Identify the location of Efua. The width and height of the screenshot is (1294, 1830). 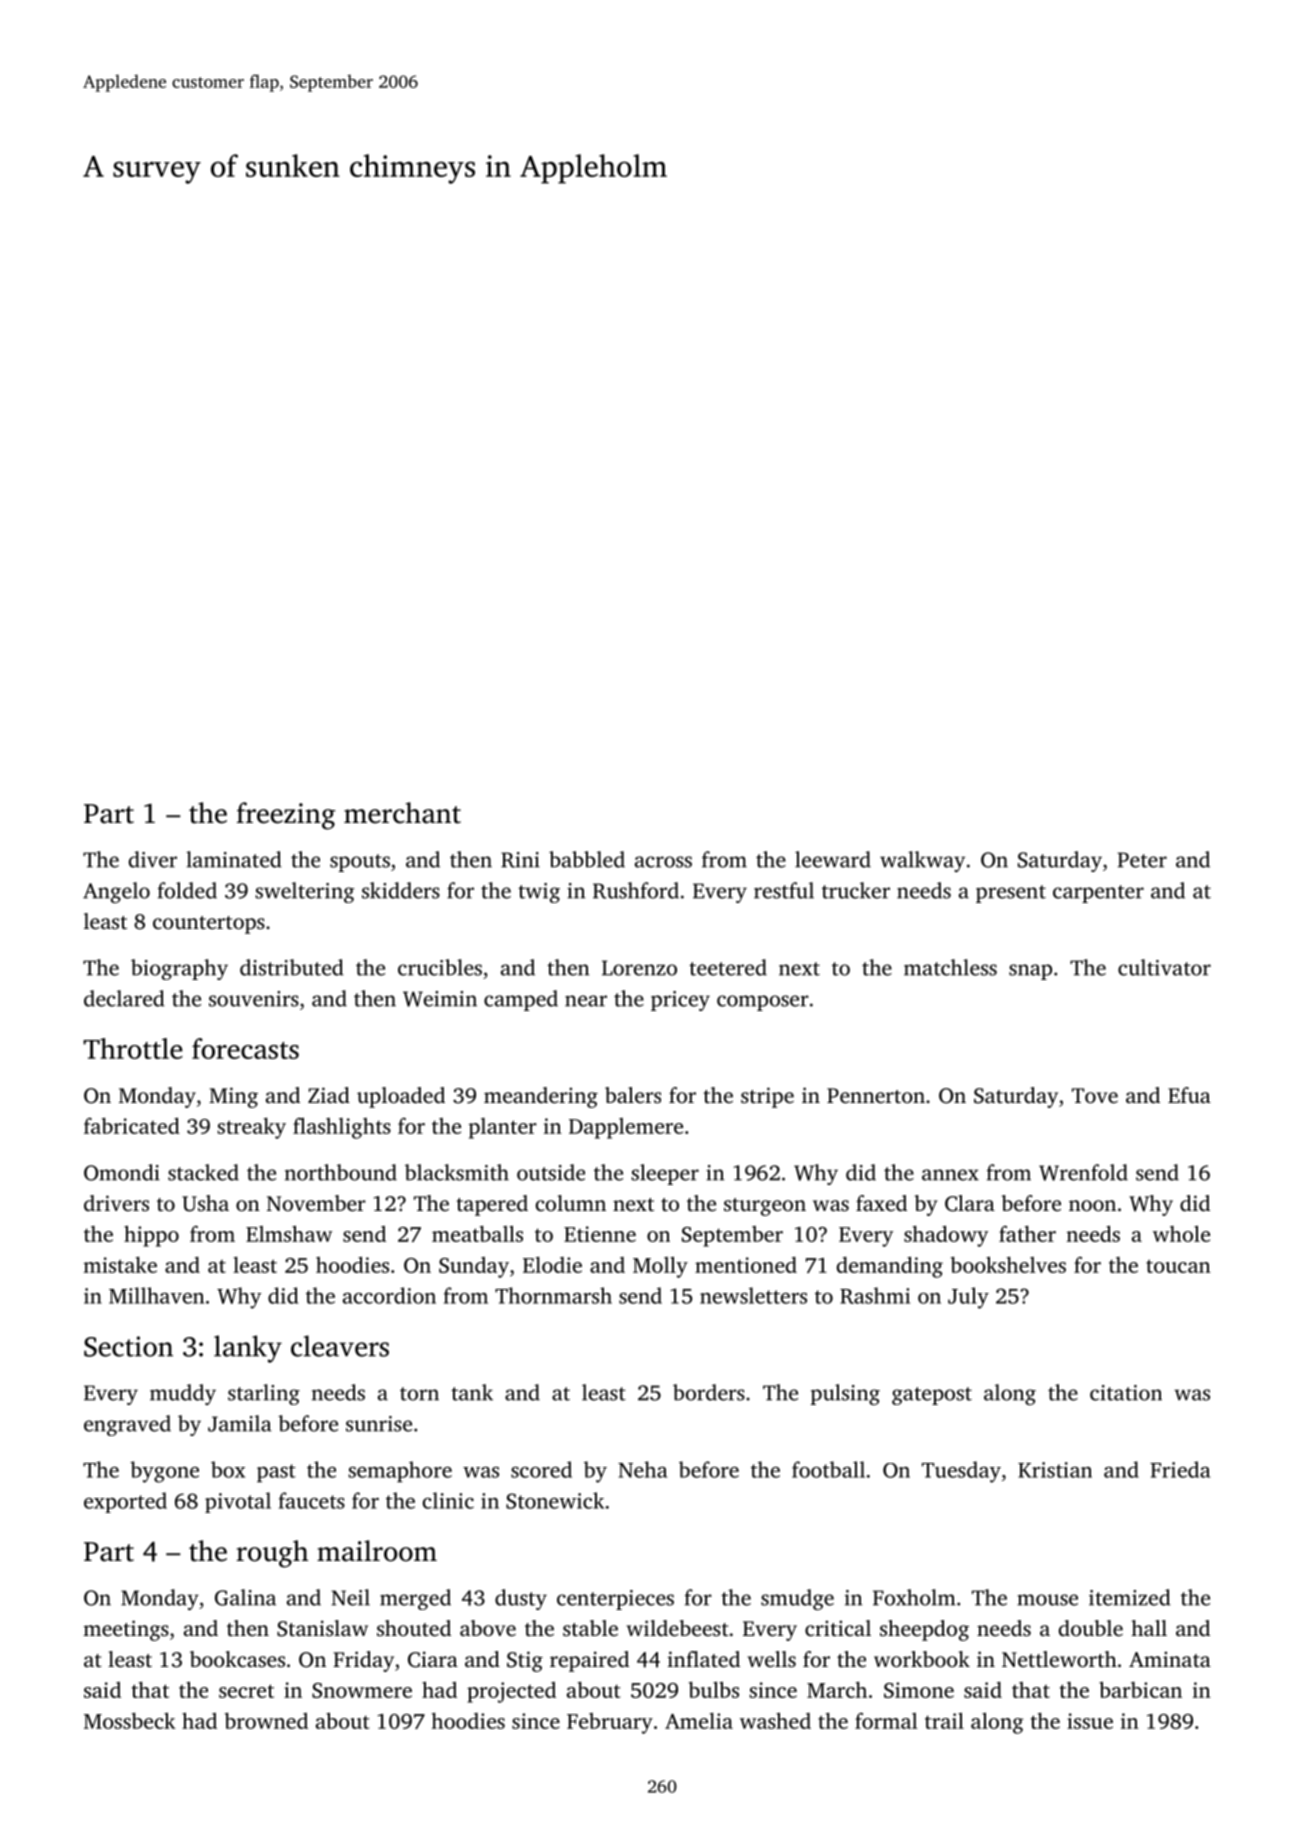
(1189, 1095).
